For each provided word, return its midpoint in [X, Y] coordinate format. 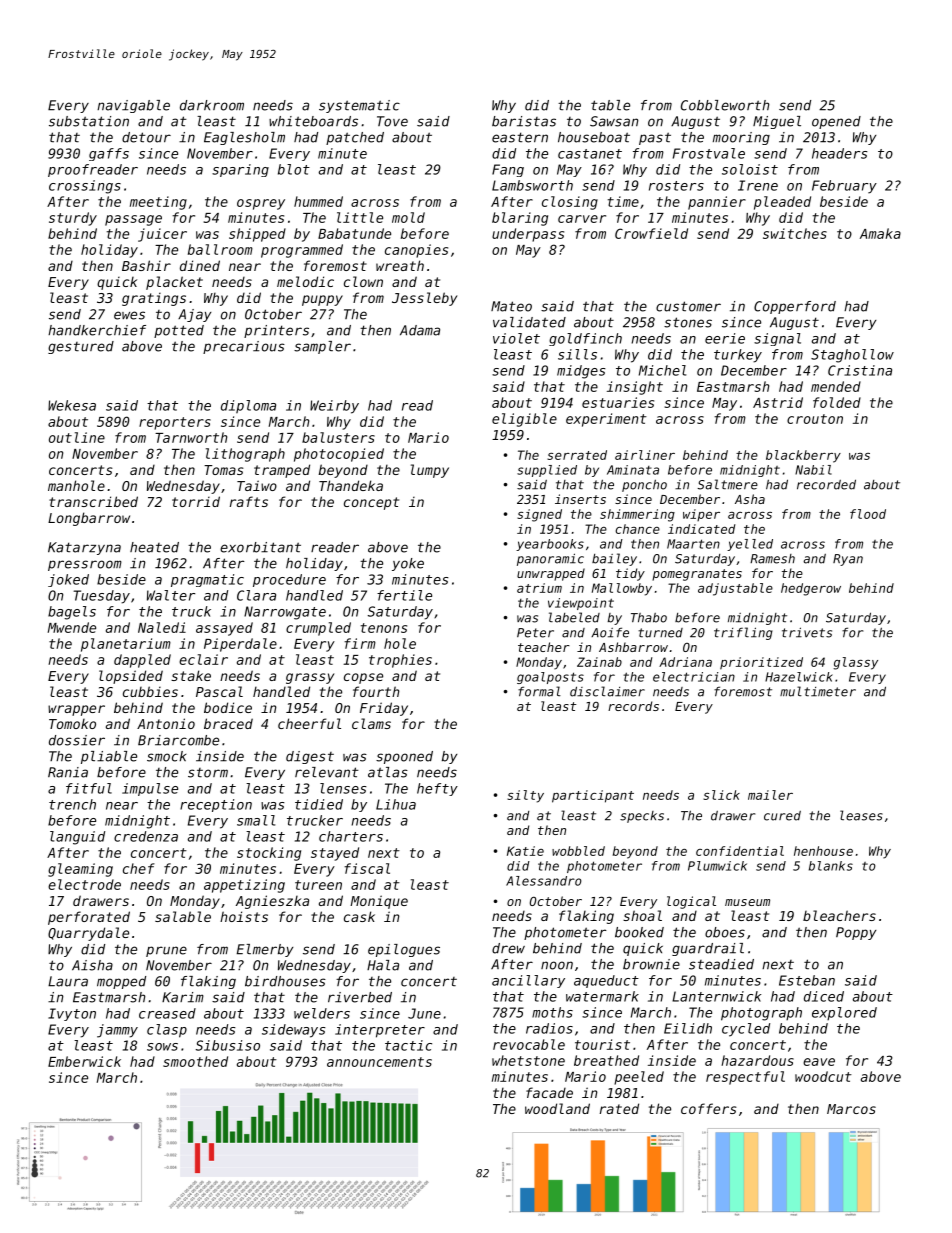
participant [593, 796]
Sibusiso [228, 1045]
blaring [520, 219]
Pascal [219, 691]
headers [840, 153]
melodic [305, 281]
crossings [85, 187]
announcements [379, 1062]
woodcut [823, 1076]
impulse [150, 789]
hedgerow [811, 589]
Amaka [880, 233]
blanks [831, 866]
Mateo [511, 306]
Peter [535, 633]
